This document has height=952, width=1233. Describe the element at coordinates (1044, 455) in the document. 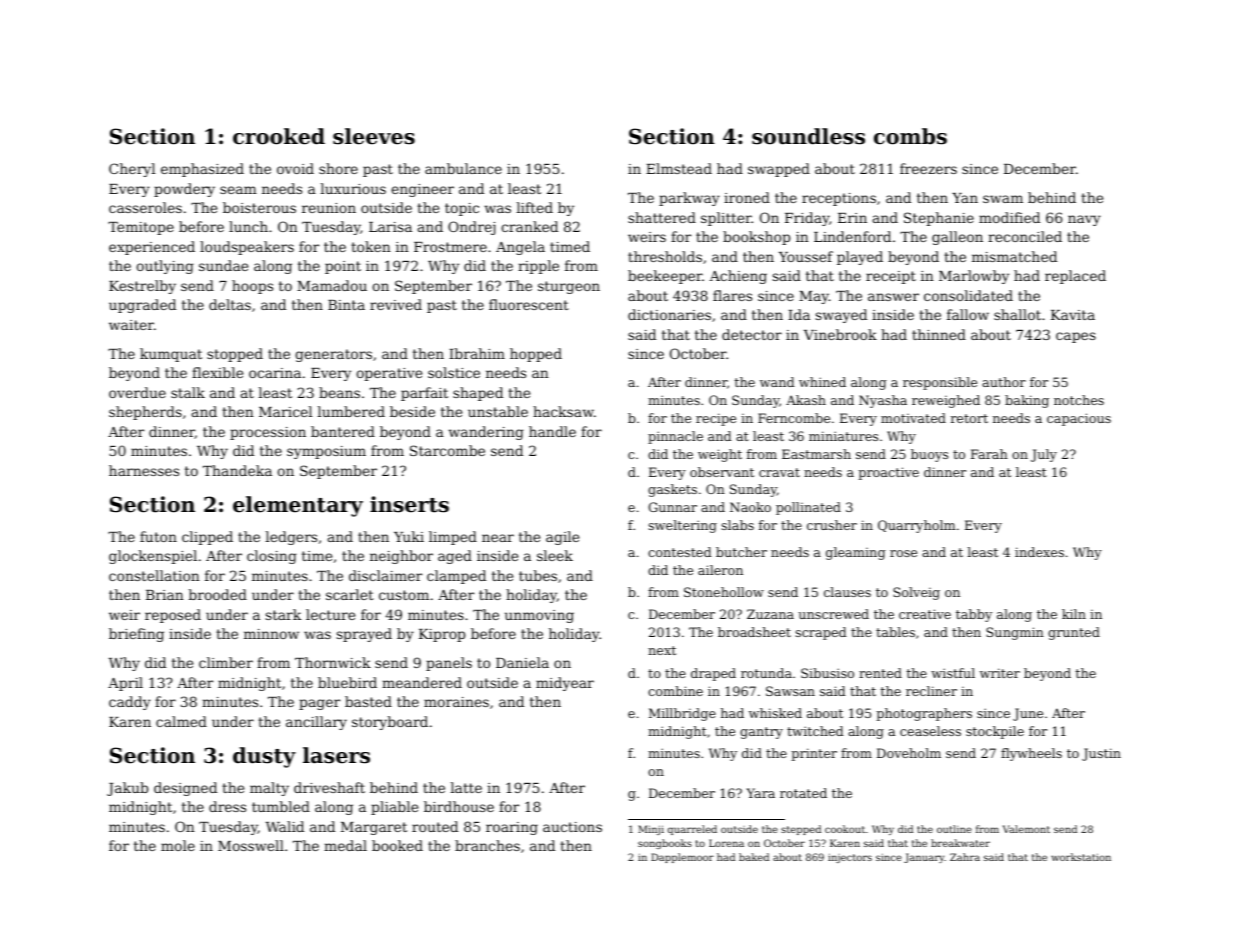

I see `July` at that location.
